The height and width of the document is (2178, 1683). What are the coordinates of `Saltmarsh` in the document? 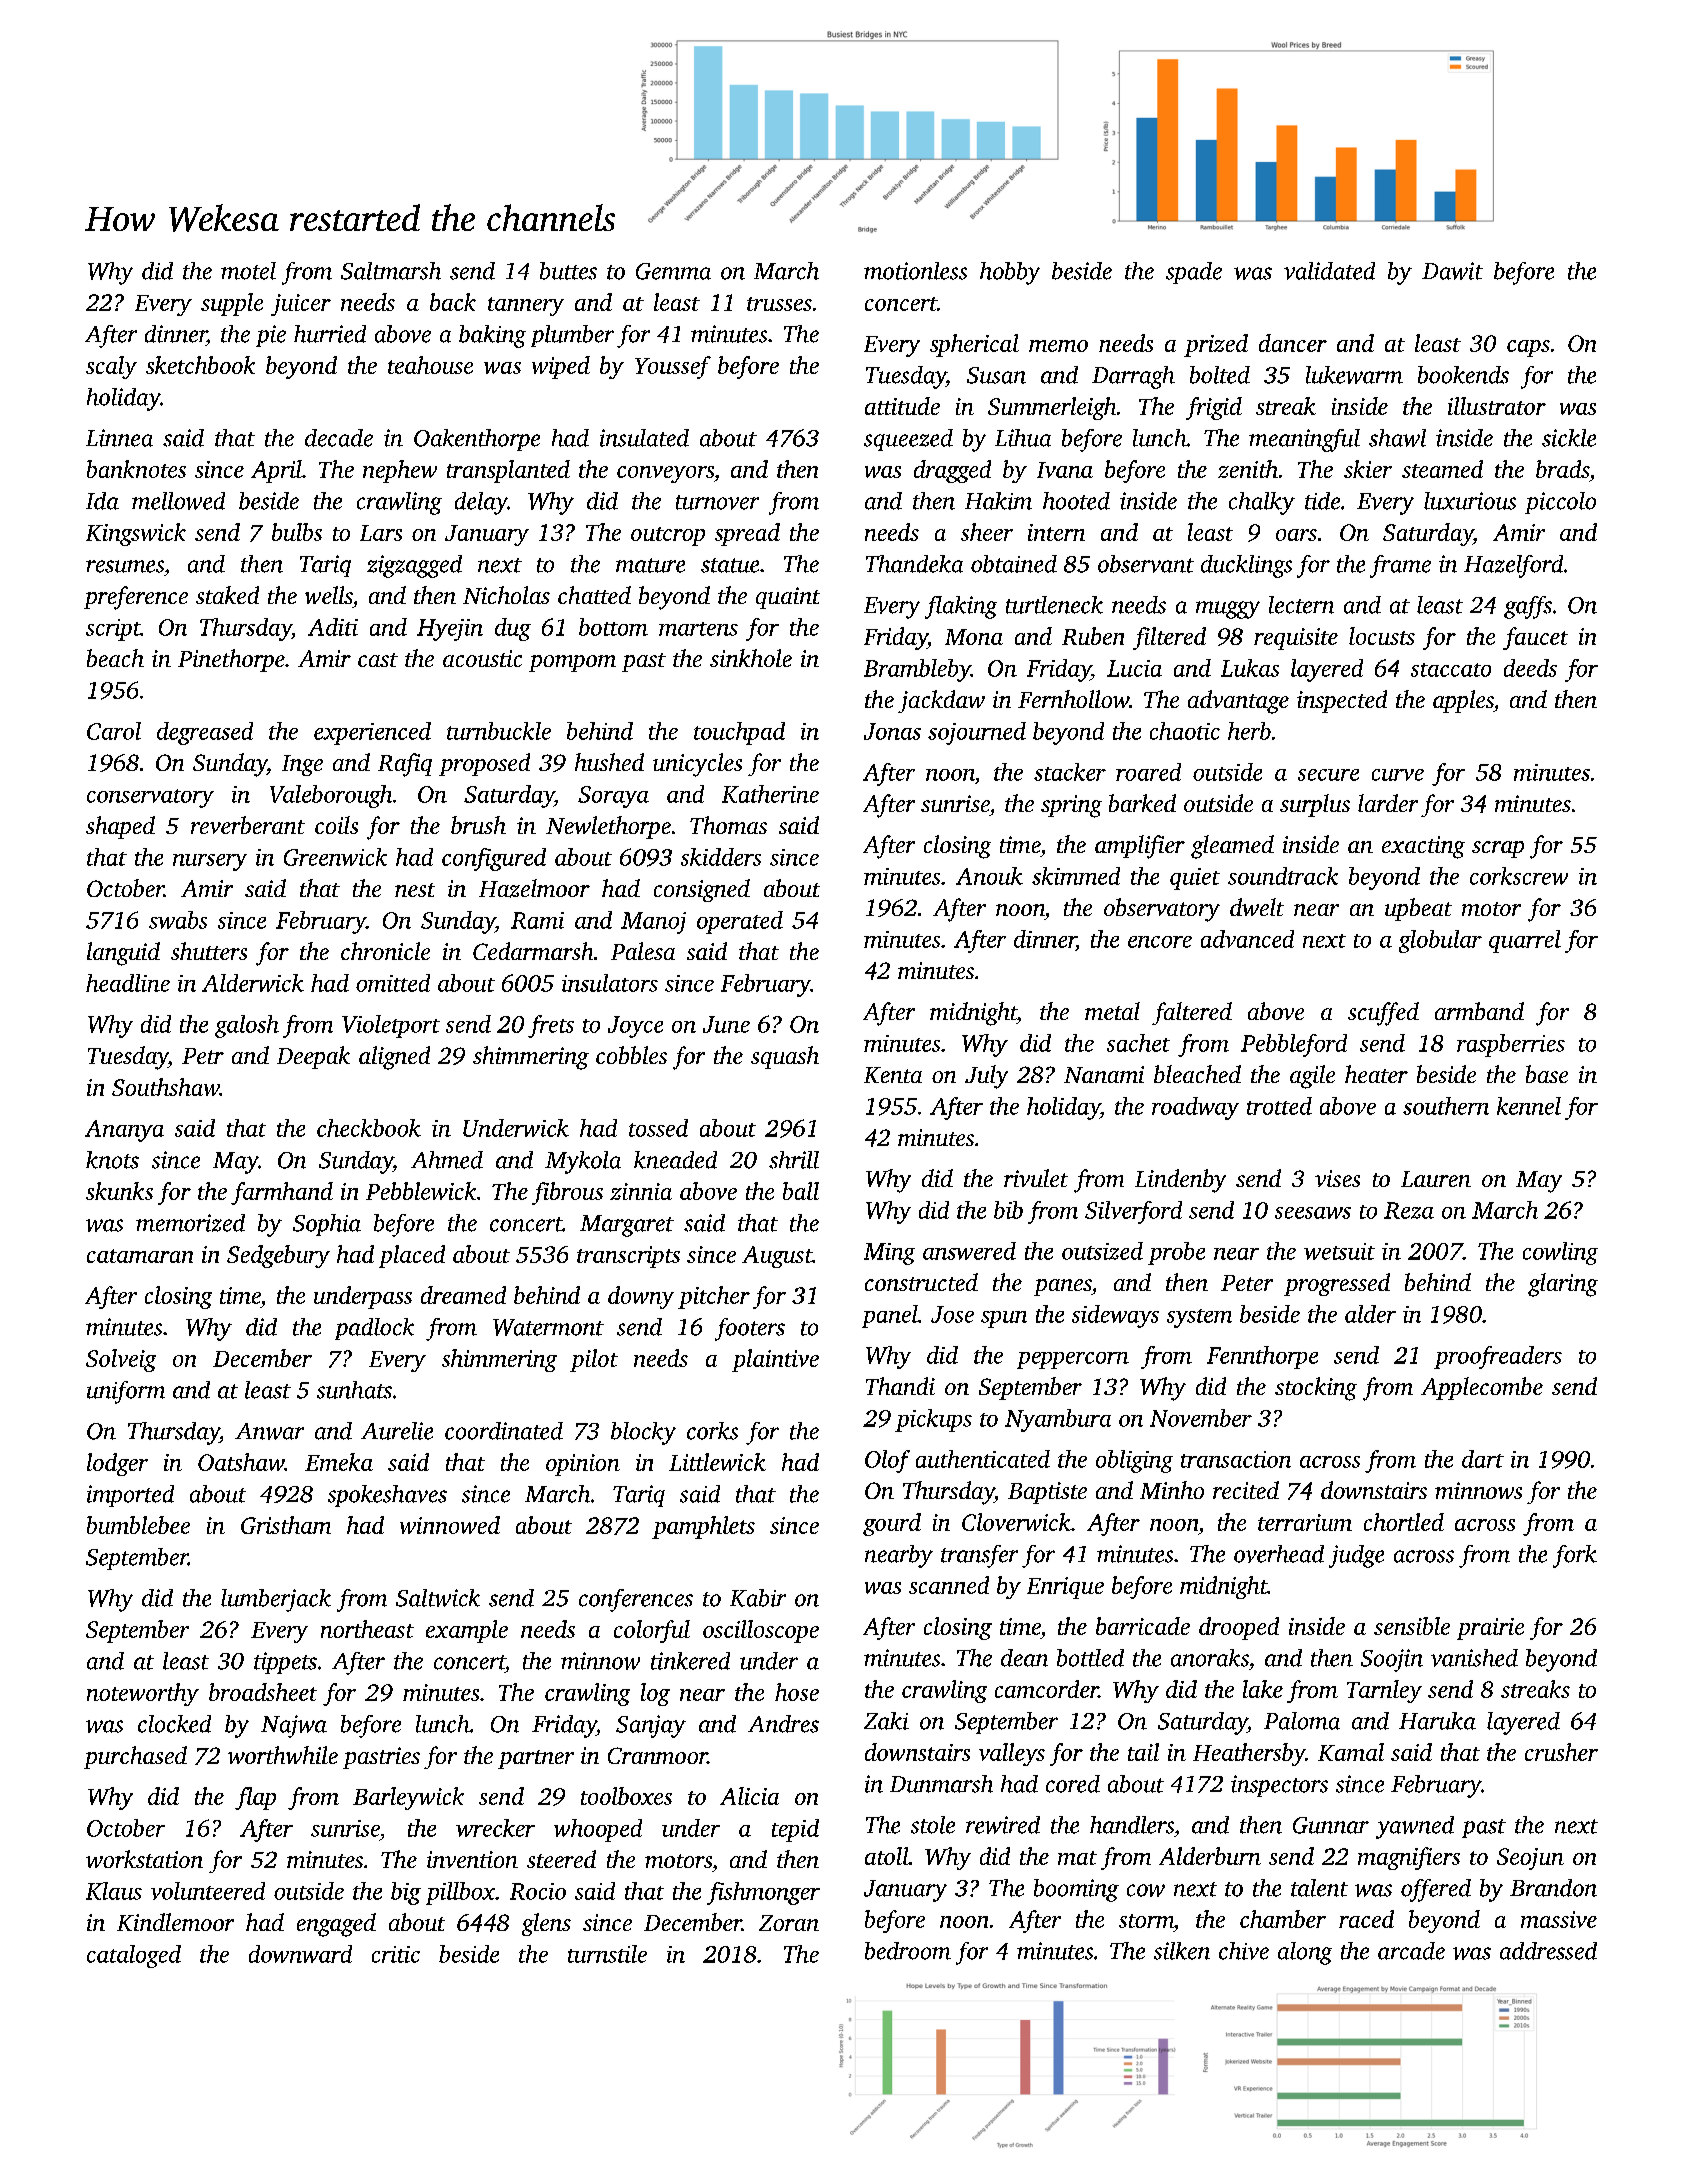 It's located at (391, 271).
